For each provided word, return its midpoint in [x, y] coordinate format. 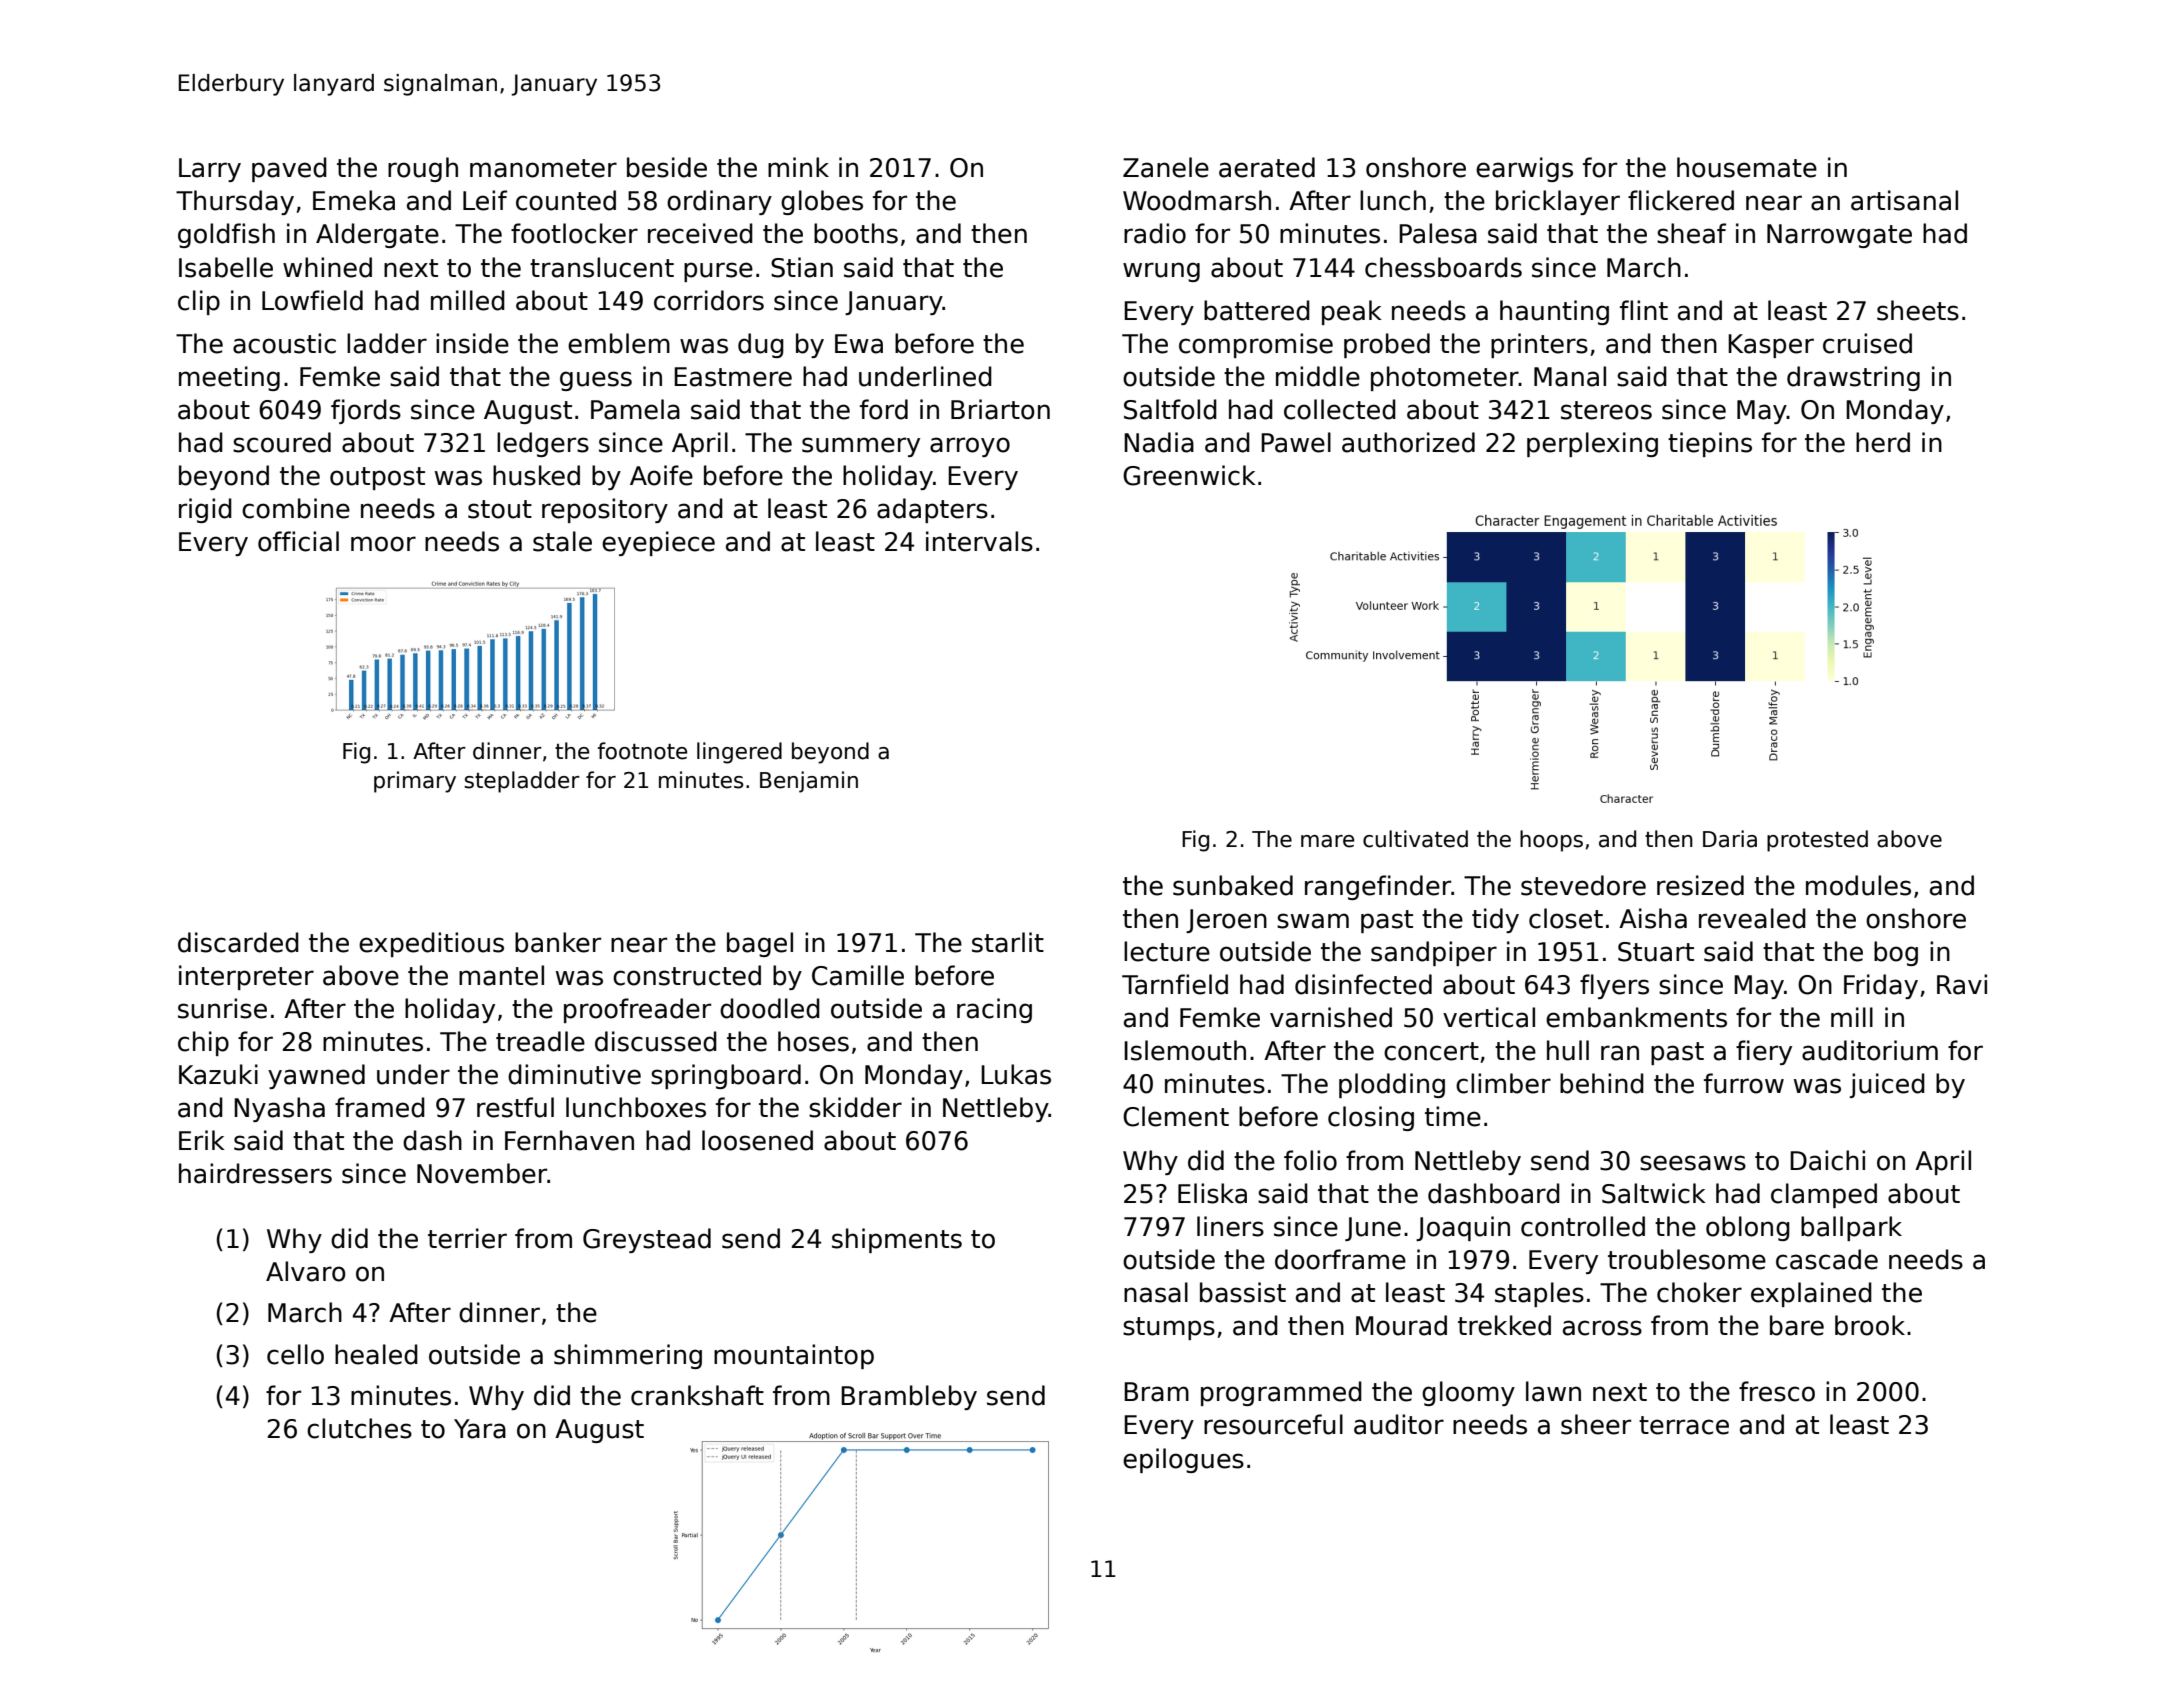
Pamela [635, 409]
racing [994, 1010]
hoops [1551, 841]
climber [1503, 1083]
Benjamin [809, 782]
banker [558, 942]
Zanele [1166, 167]
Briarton [1000, 409]
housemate [1747, 167]
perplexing [1592, 444]
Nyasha [279, 1109]
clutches [359, 1428]
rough [423, 169]
